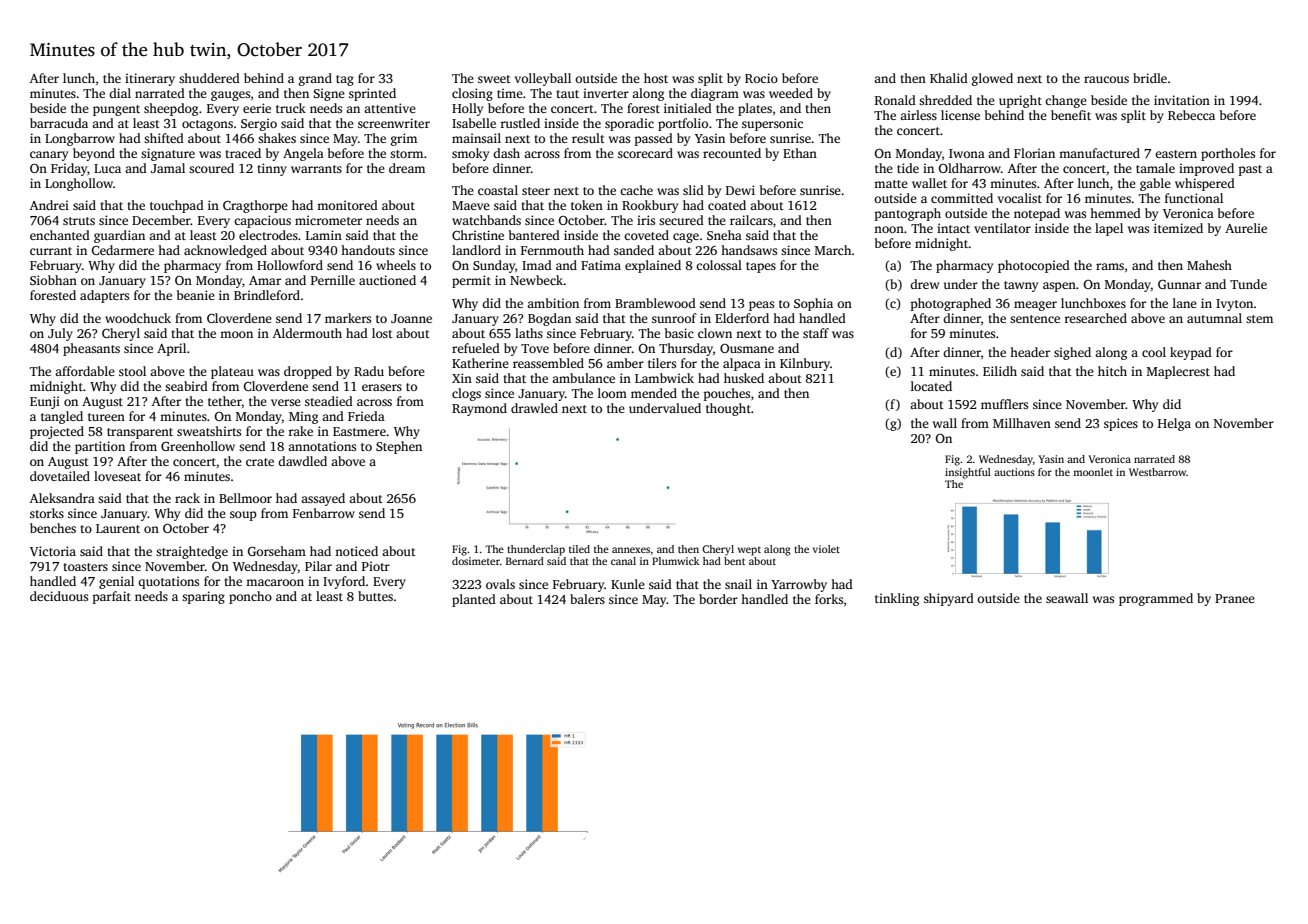 Image resolution: width=1308 pixels, height=924 pixels. Describe the element at coordinates (761, 78) in the document. I see `Rocio` at that location.
